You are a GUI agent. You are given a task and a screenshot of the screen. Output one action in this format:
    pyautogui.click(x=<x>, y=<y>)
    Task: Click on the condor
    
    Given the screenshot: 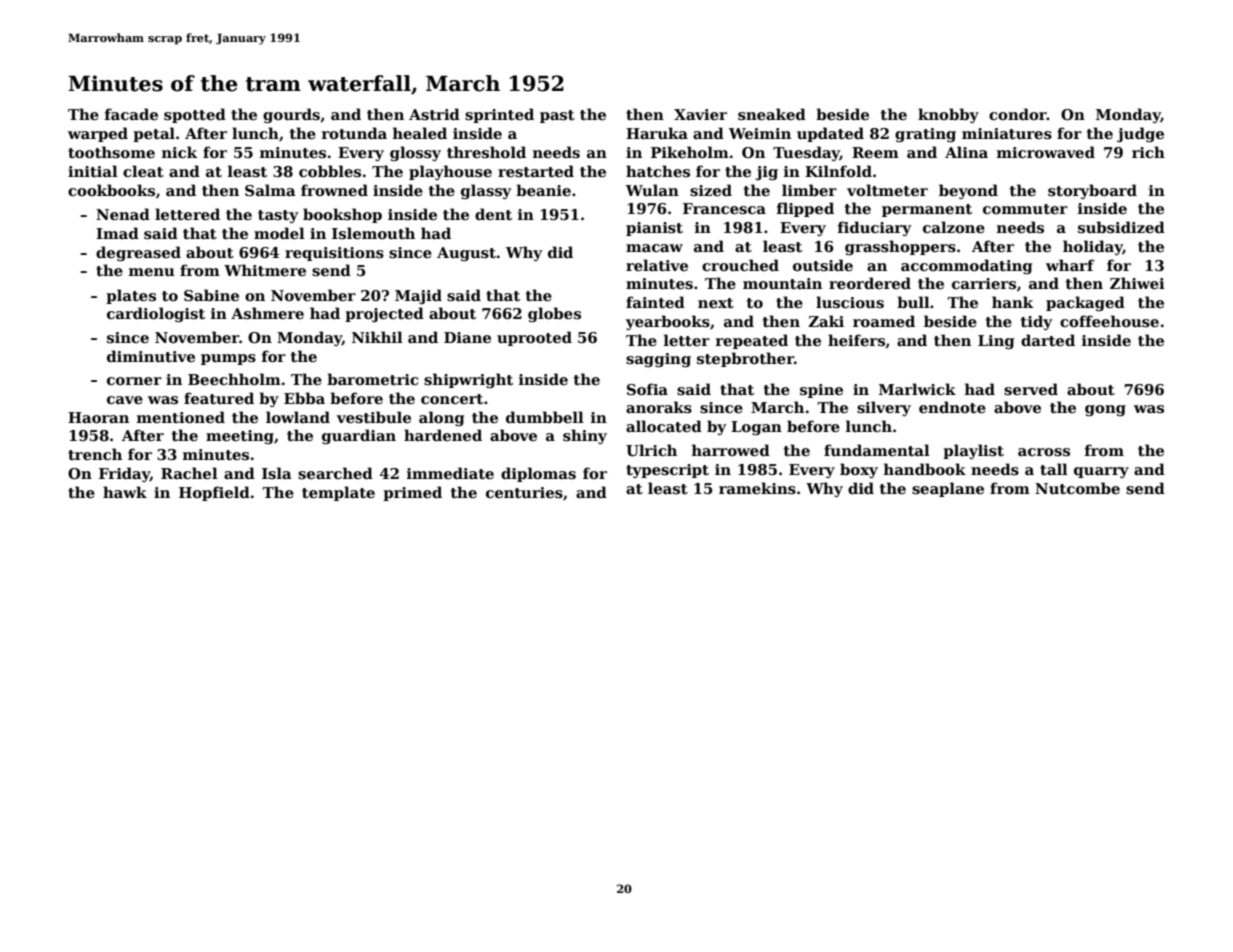 What is the action you would take?
    pyautogui.click(x=1018, y=114)
